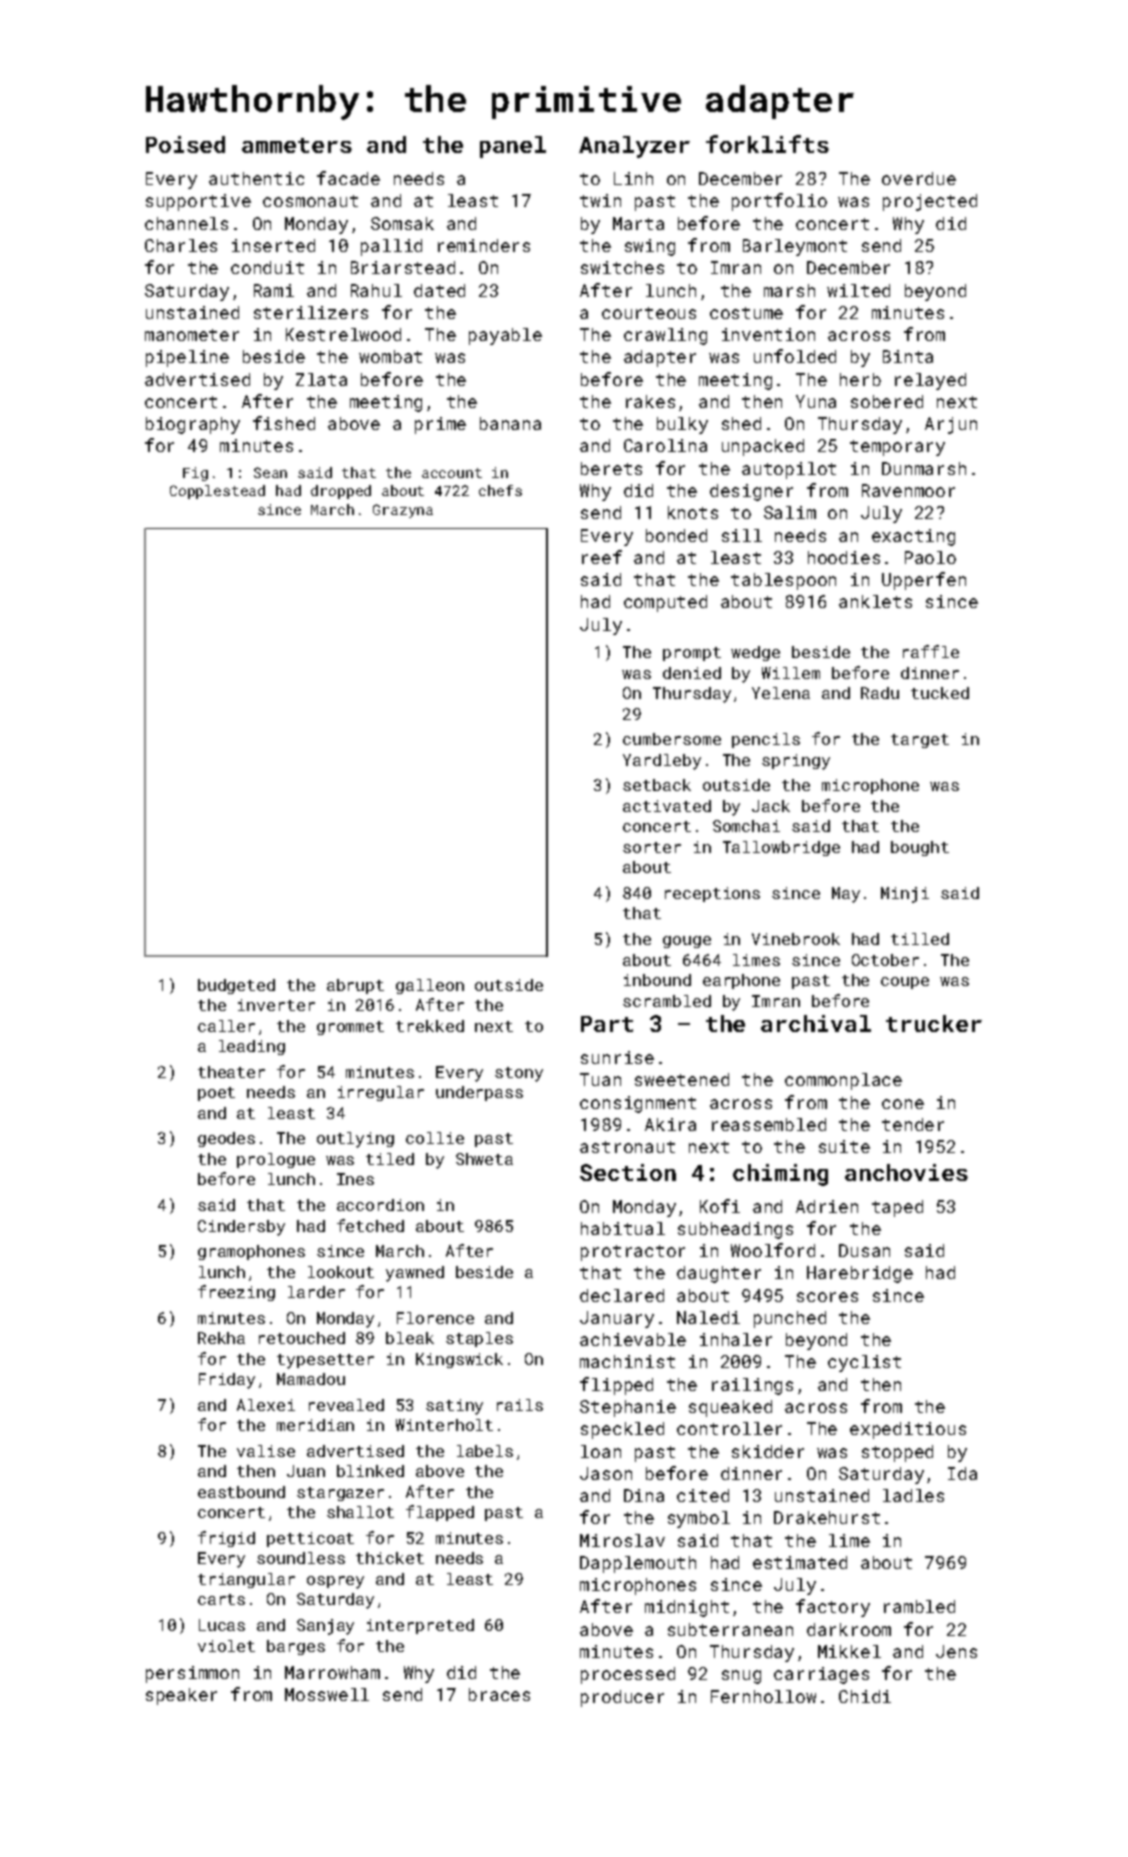 The width and height of the image is (1128, 1857). Describe the element at coordinates (665, 603) in the image. I see `computed` at that location.
